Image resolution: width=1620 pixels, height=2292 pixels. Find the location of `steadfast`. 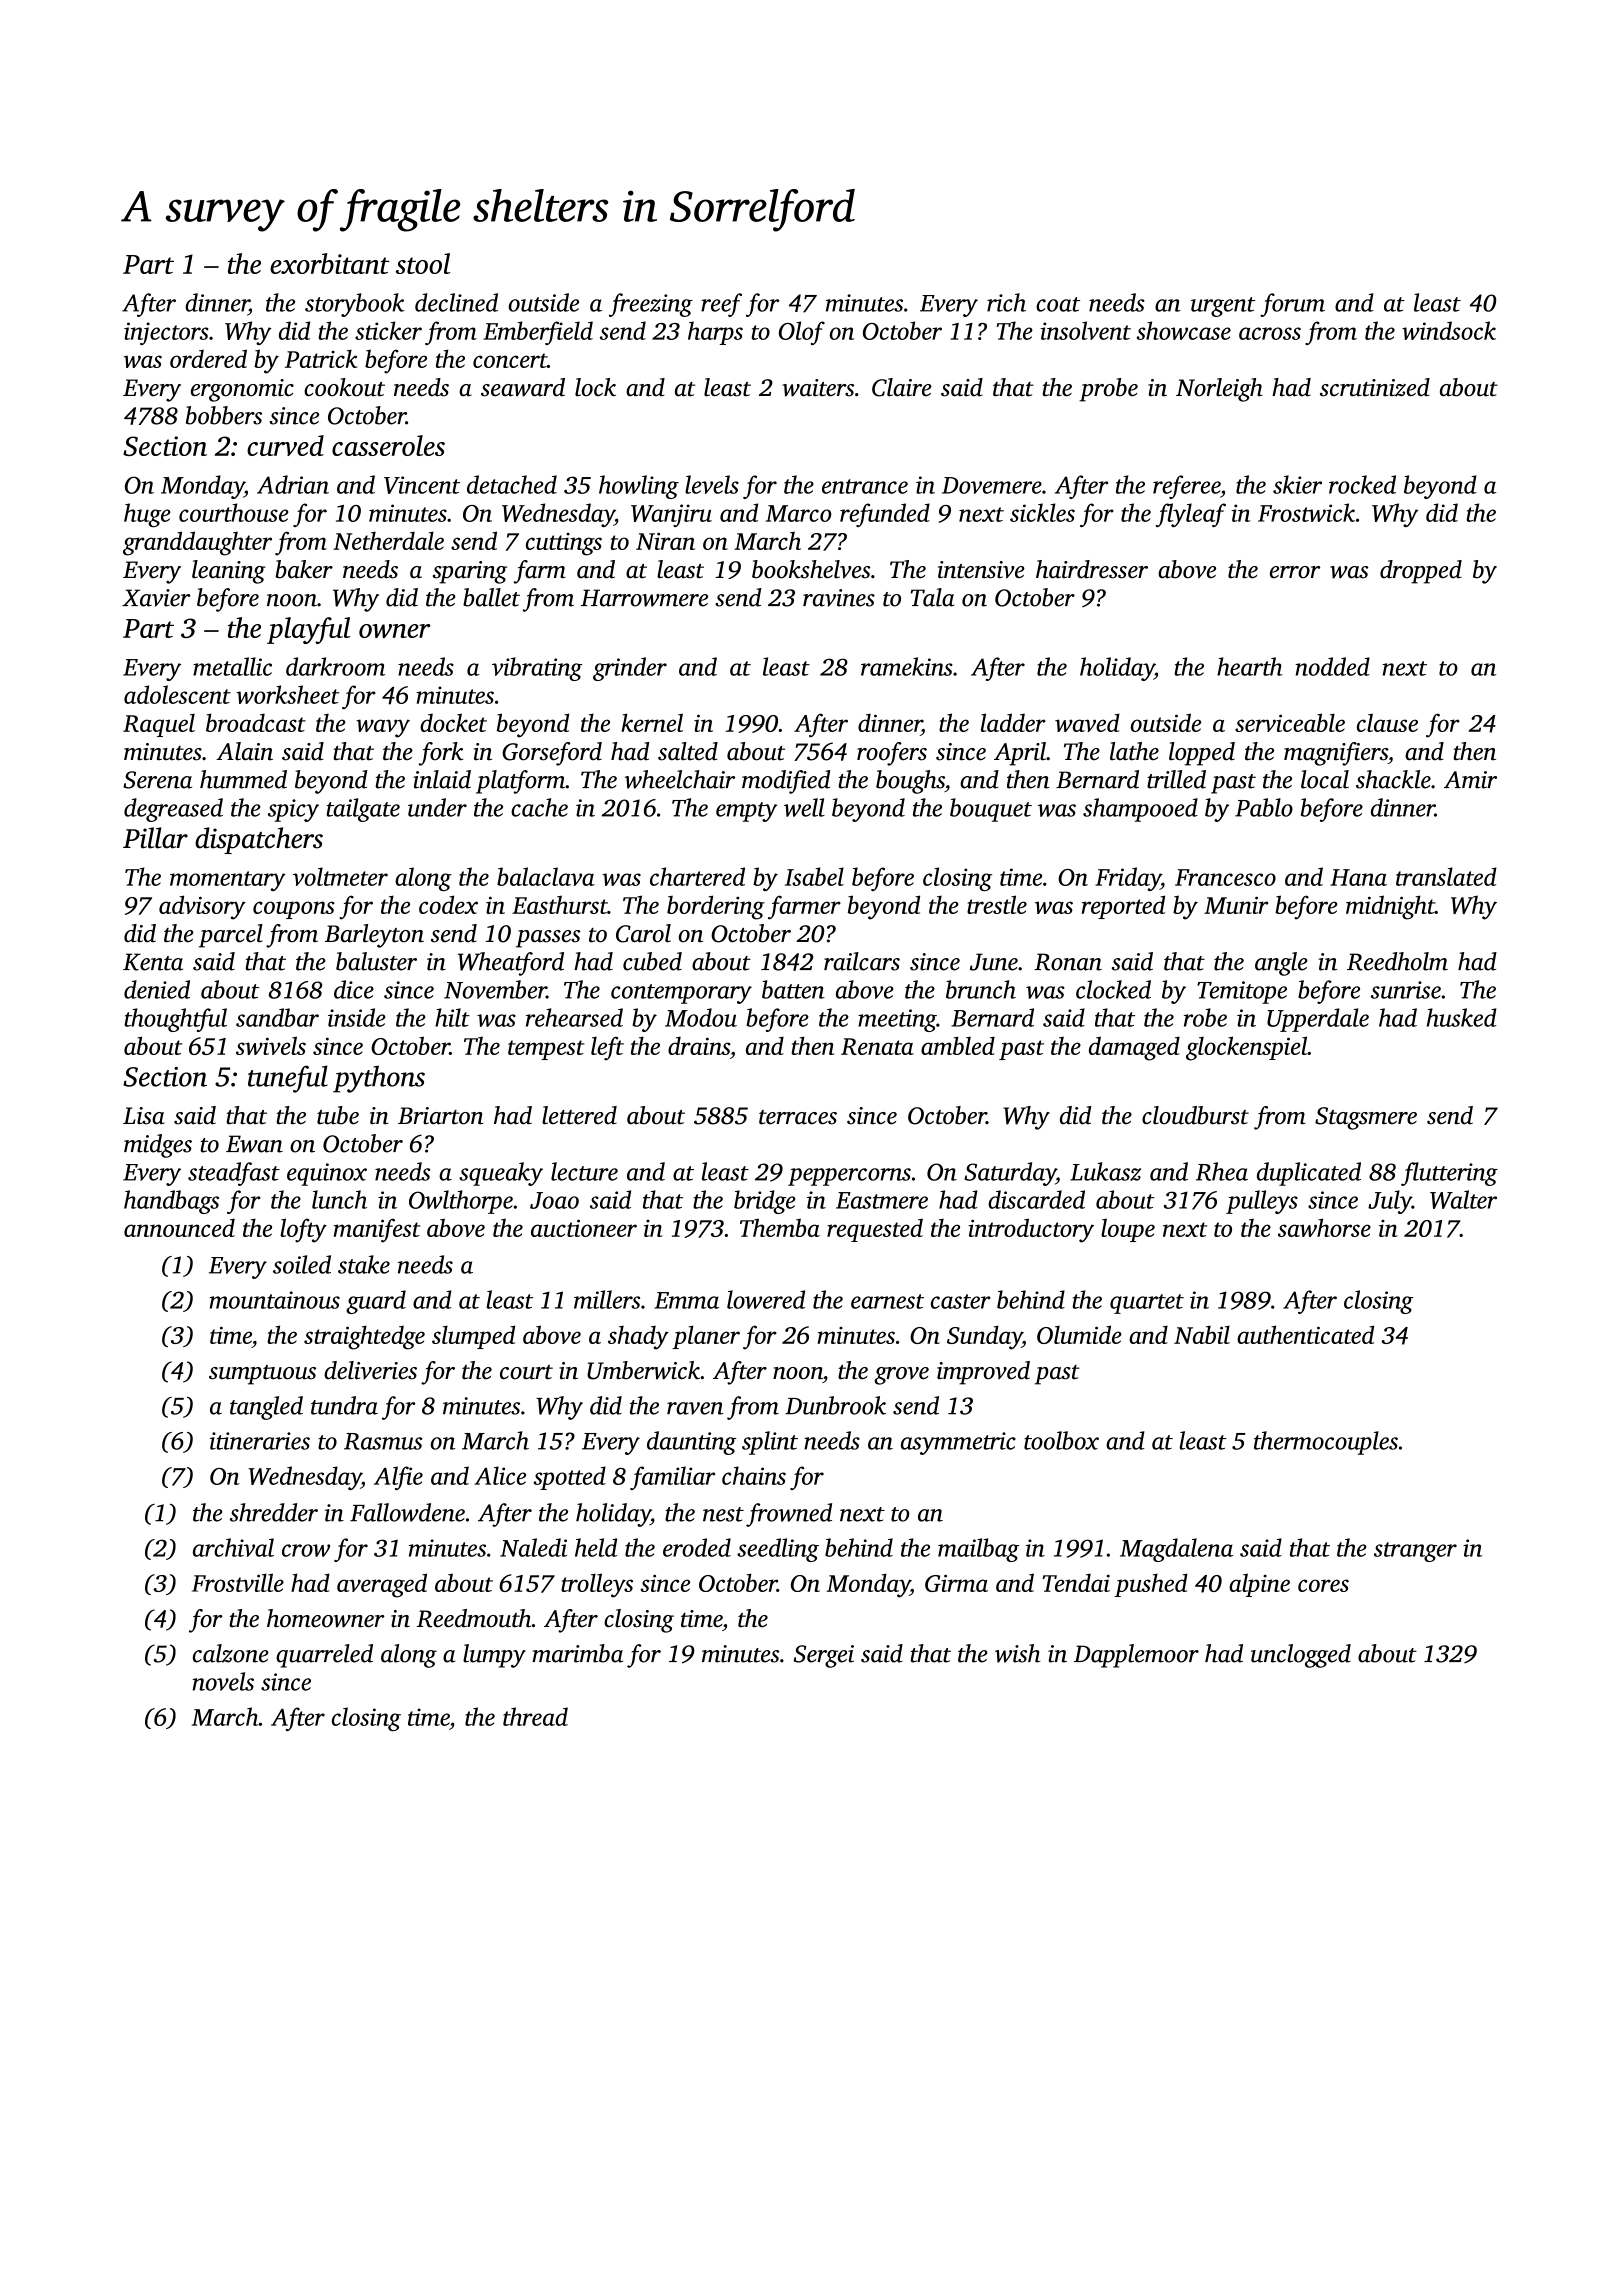

steadfast is located at coordinates (234, 1174).
